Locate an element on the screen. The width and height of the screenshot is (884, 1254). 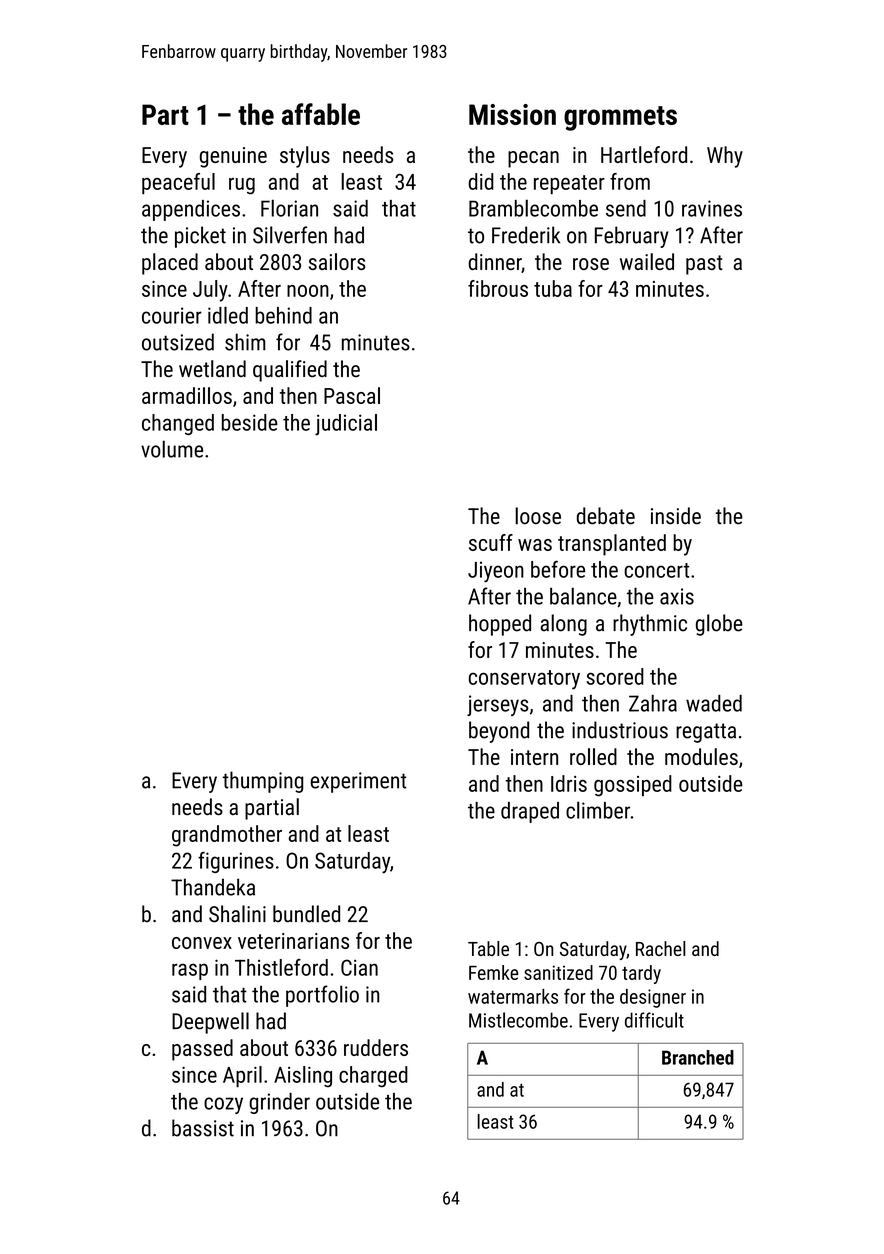
Mistlecombe is located at coordinates (518, 1020).
